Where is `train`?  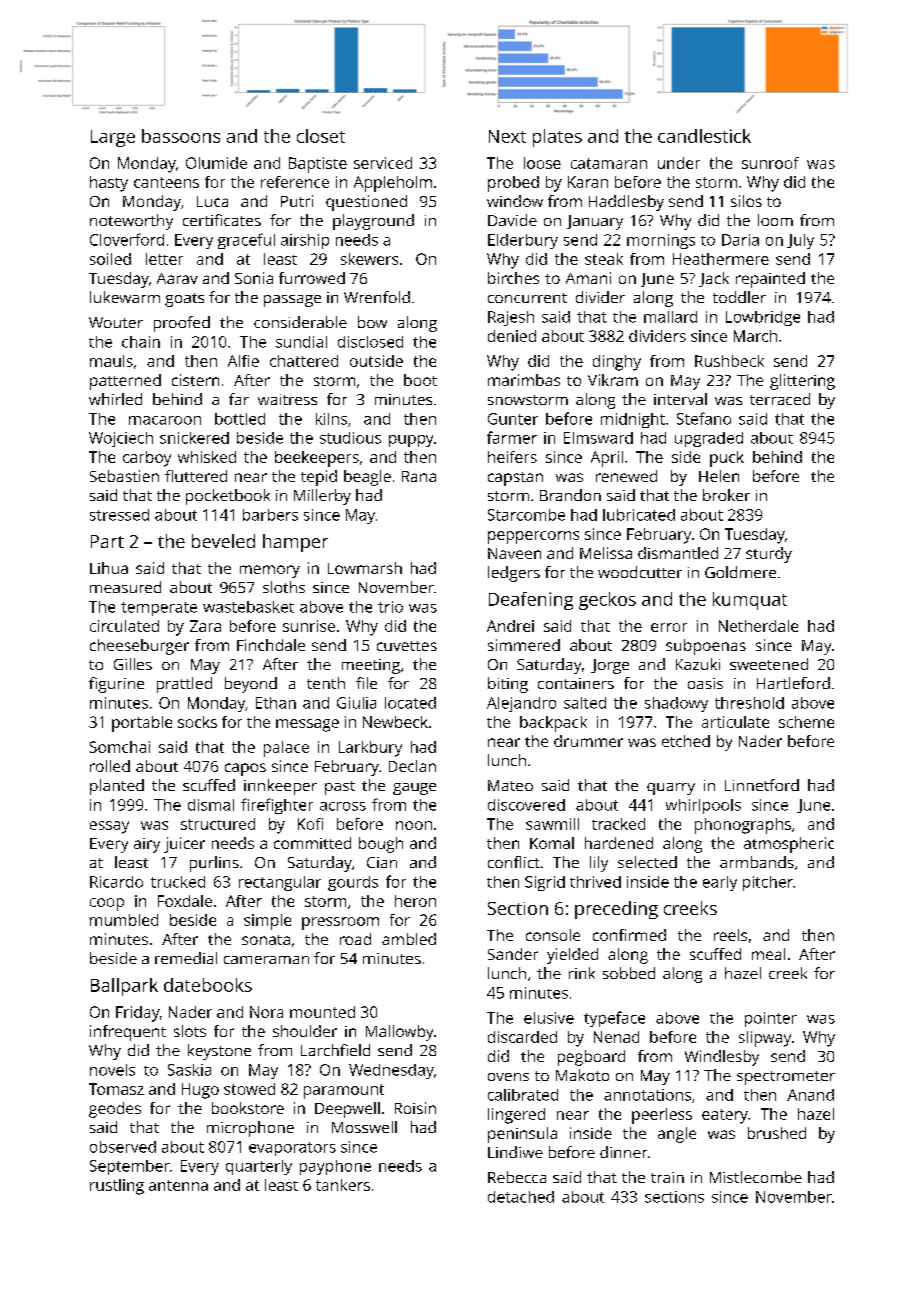
train is located at coordinates (667, 1177).
